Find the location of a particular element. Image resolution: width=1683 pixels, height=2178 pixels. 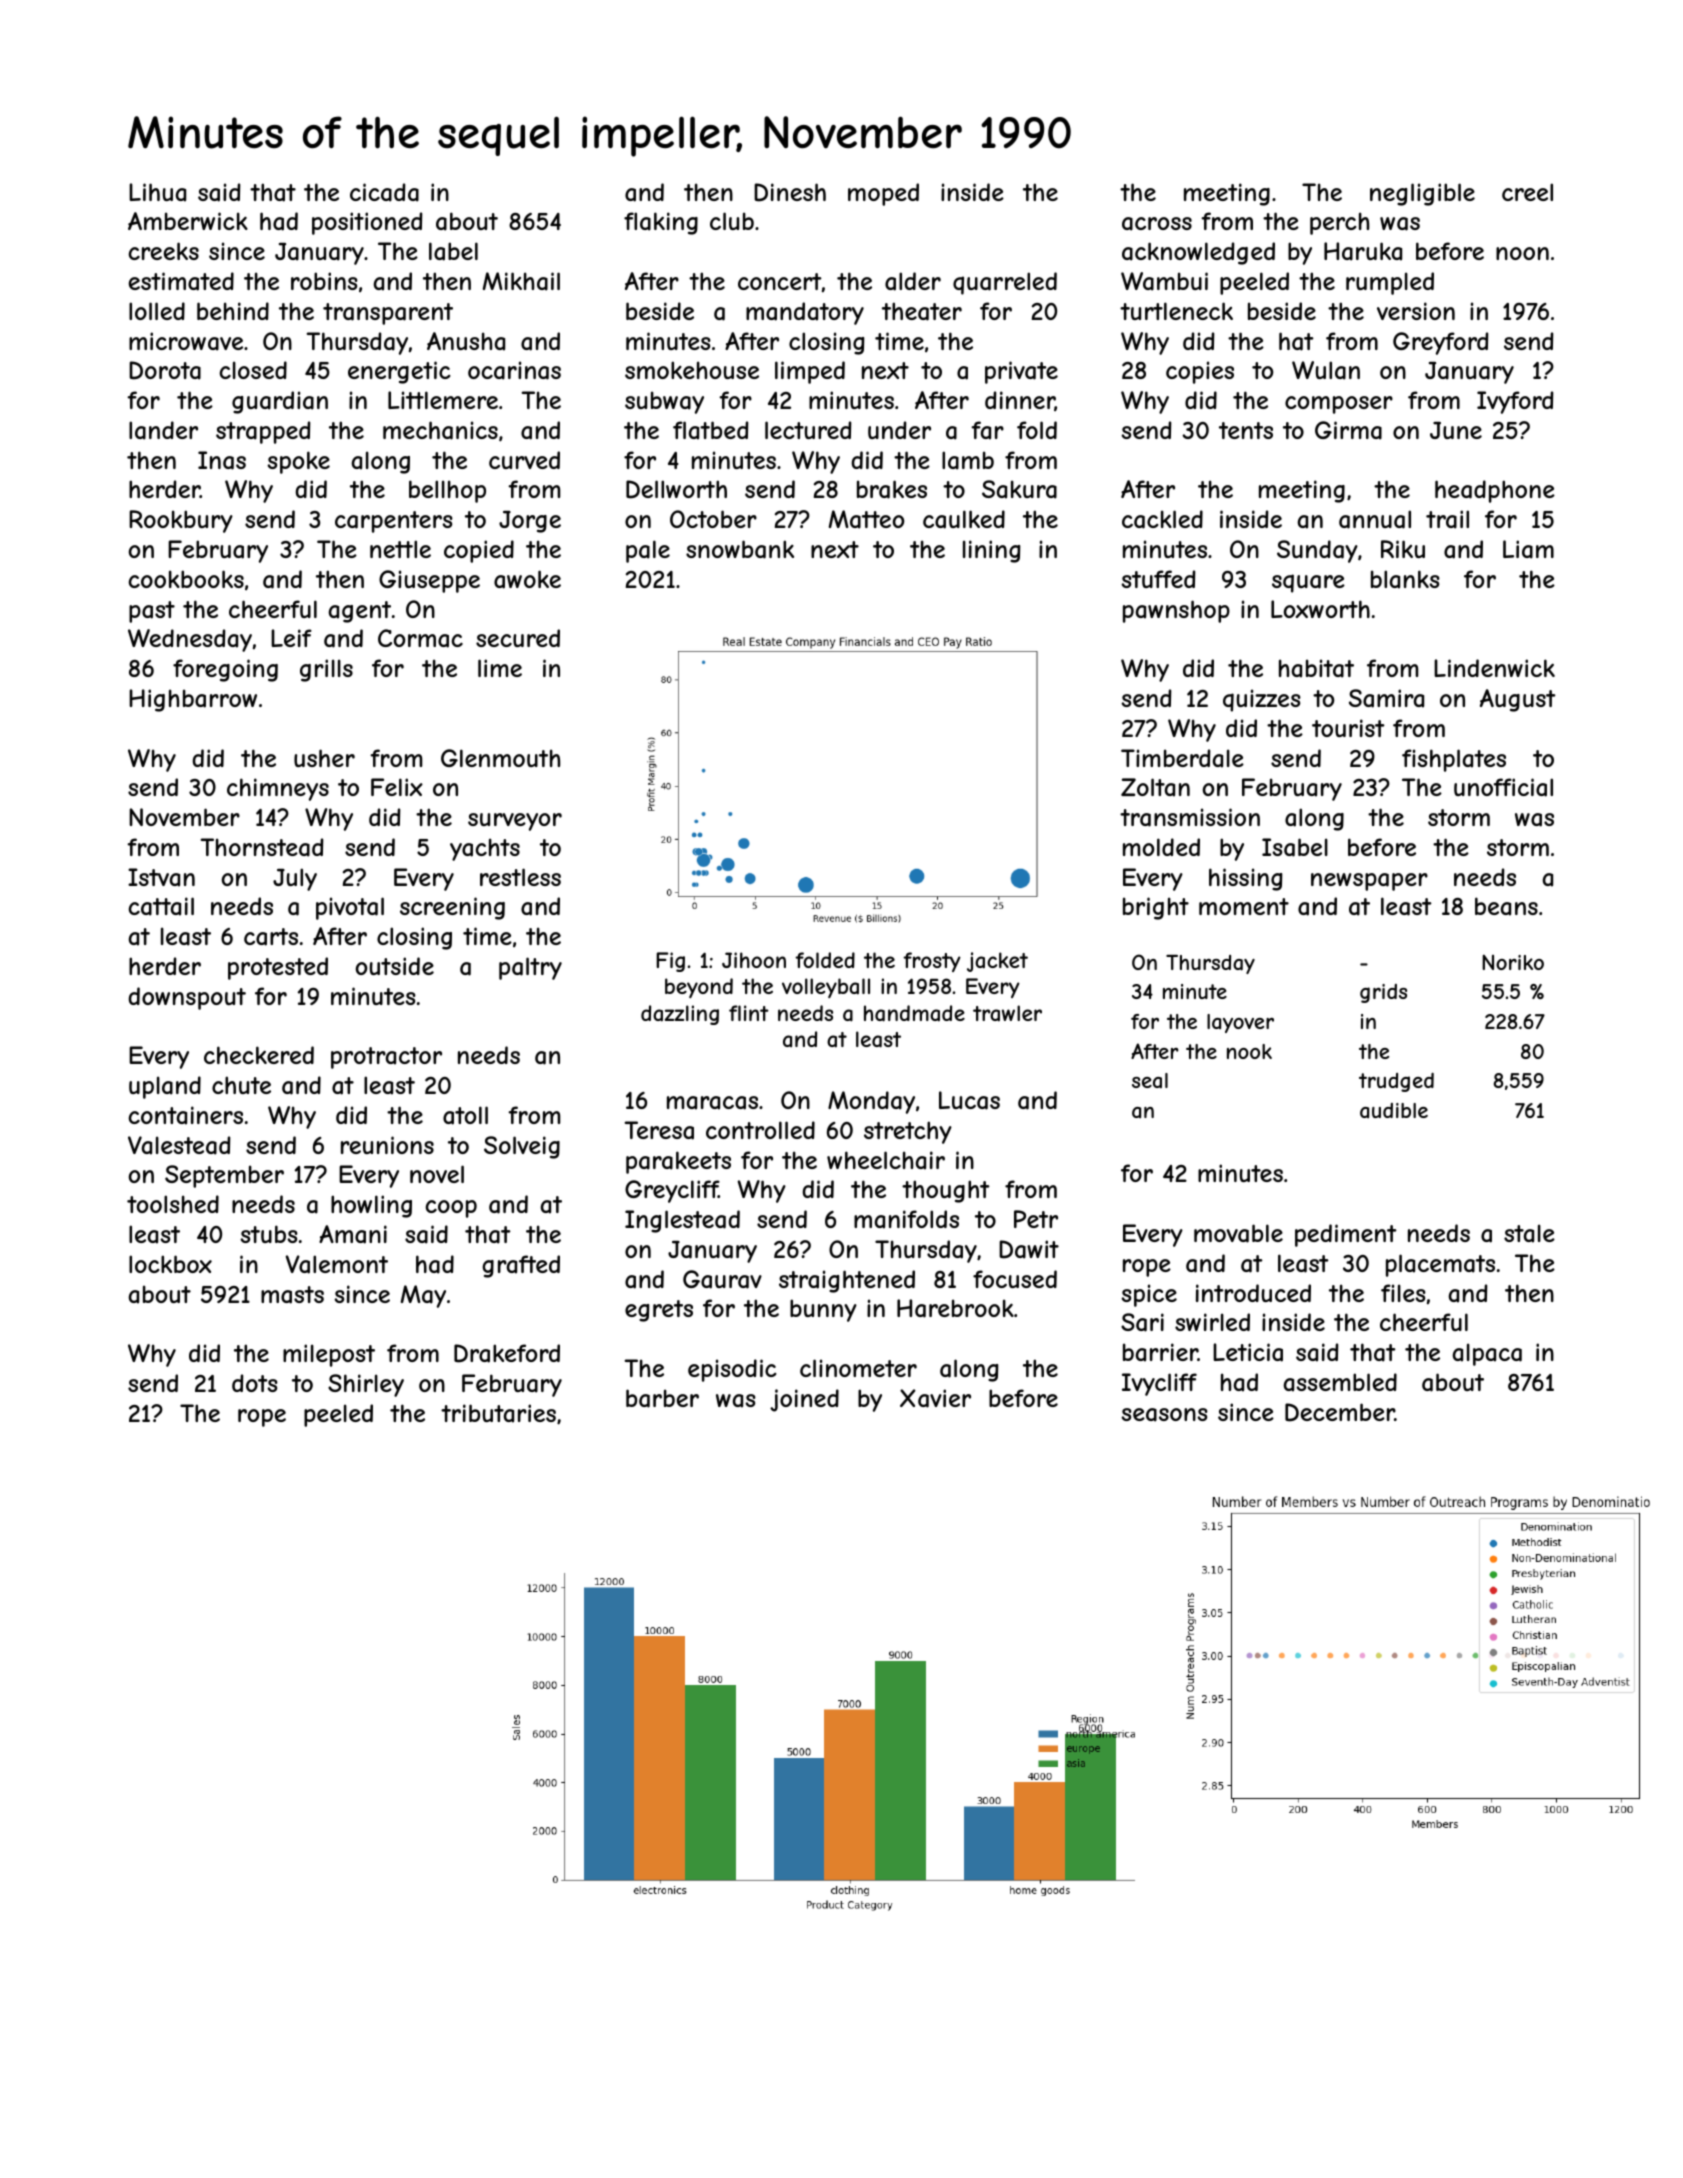

seasons is located at coordinates (1164, 1415).
